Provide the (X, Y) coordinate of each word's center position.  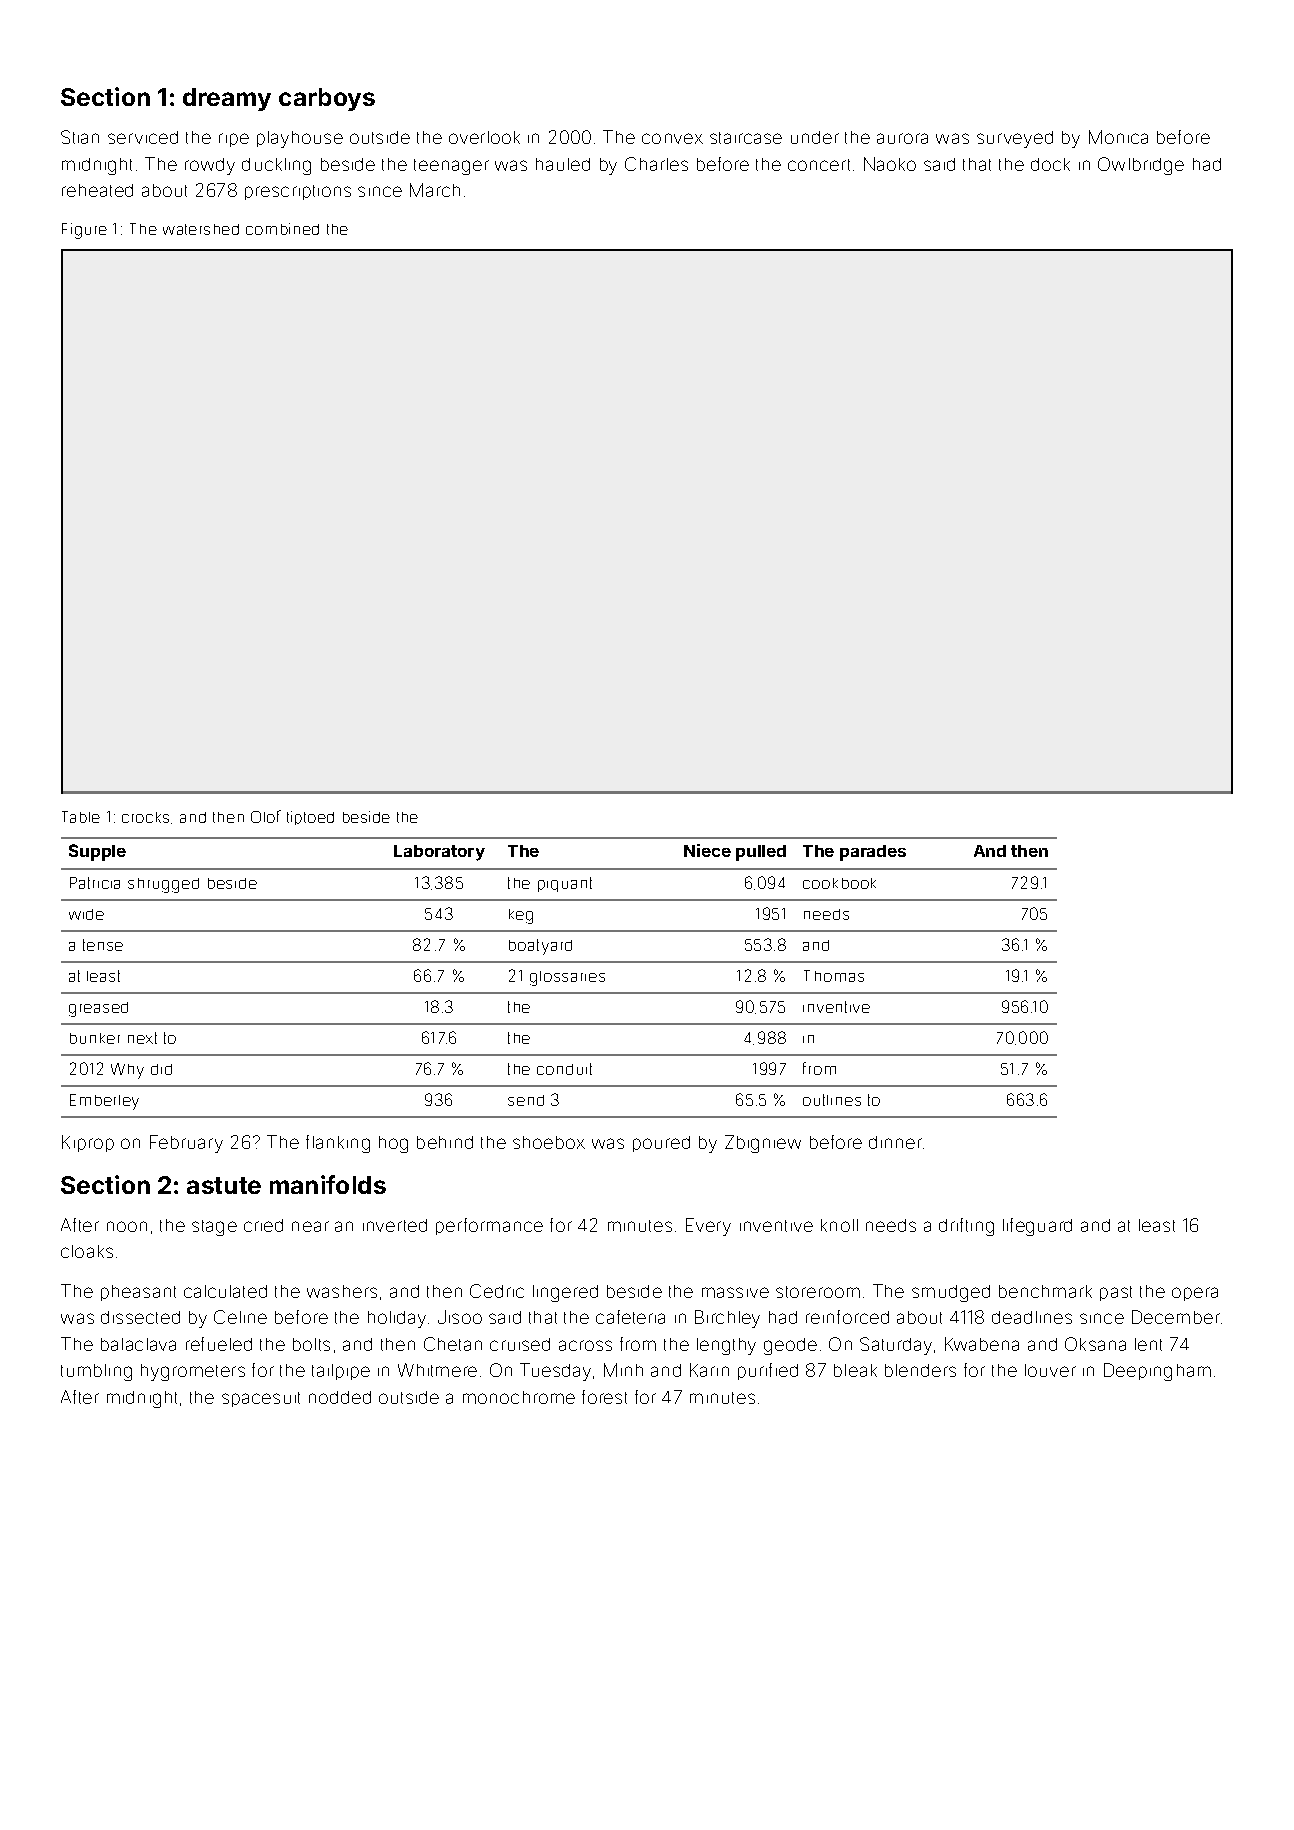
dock (1050, 164)
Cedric (497, 1291)
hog (393, 1144)
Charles (656, 164)
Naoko (890, 164)
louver (1050, 1370)
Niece (707, 850)
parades (873, 853)
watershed (201, 229)
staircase (746, 138)
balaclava (138, 1344)
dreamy (227, 99)
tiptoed (310, 818)
